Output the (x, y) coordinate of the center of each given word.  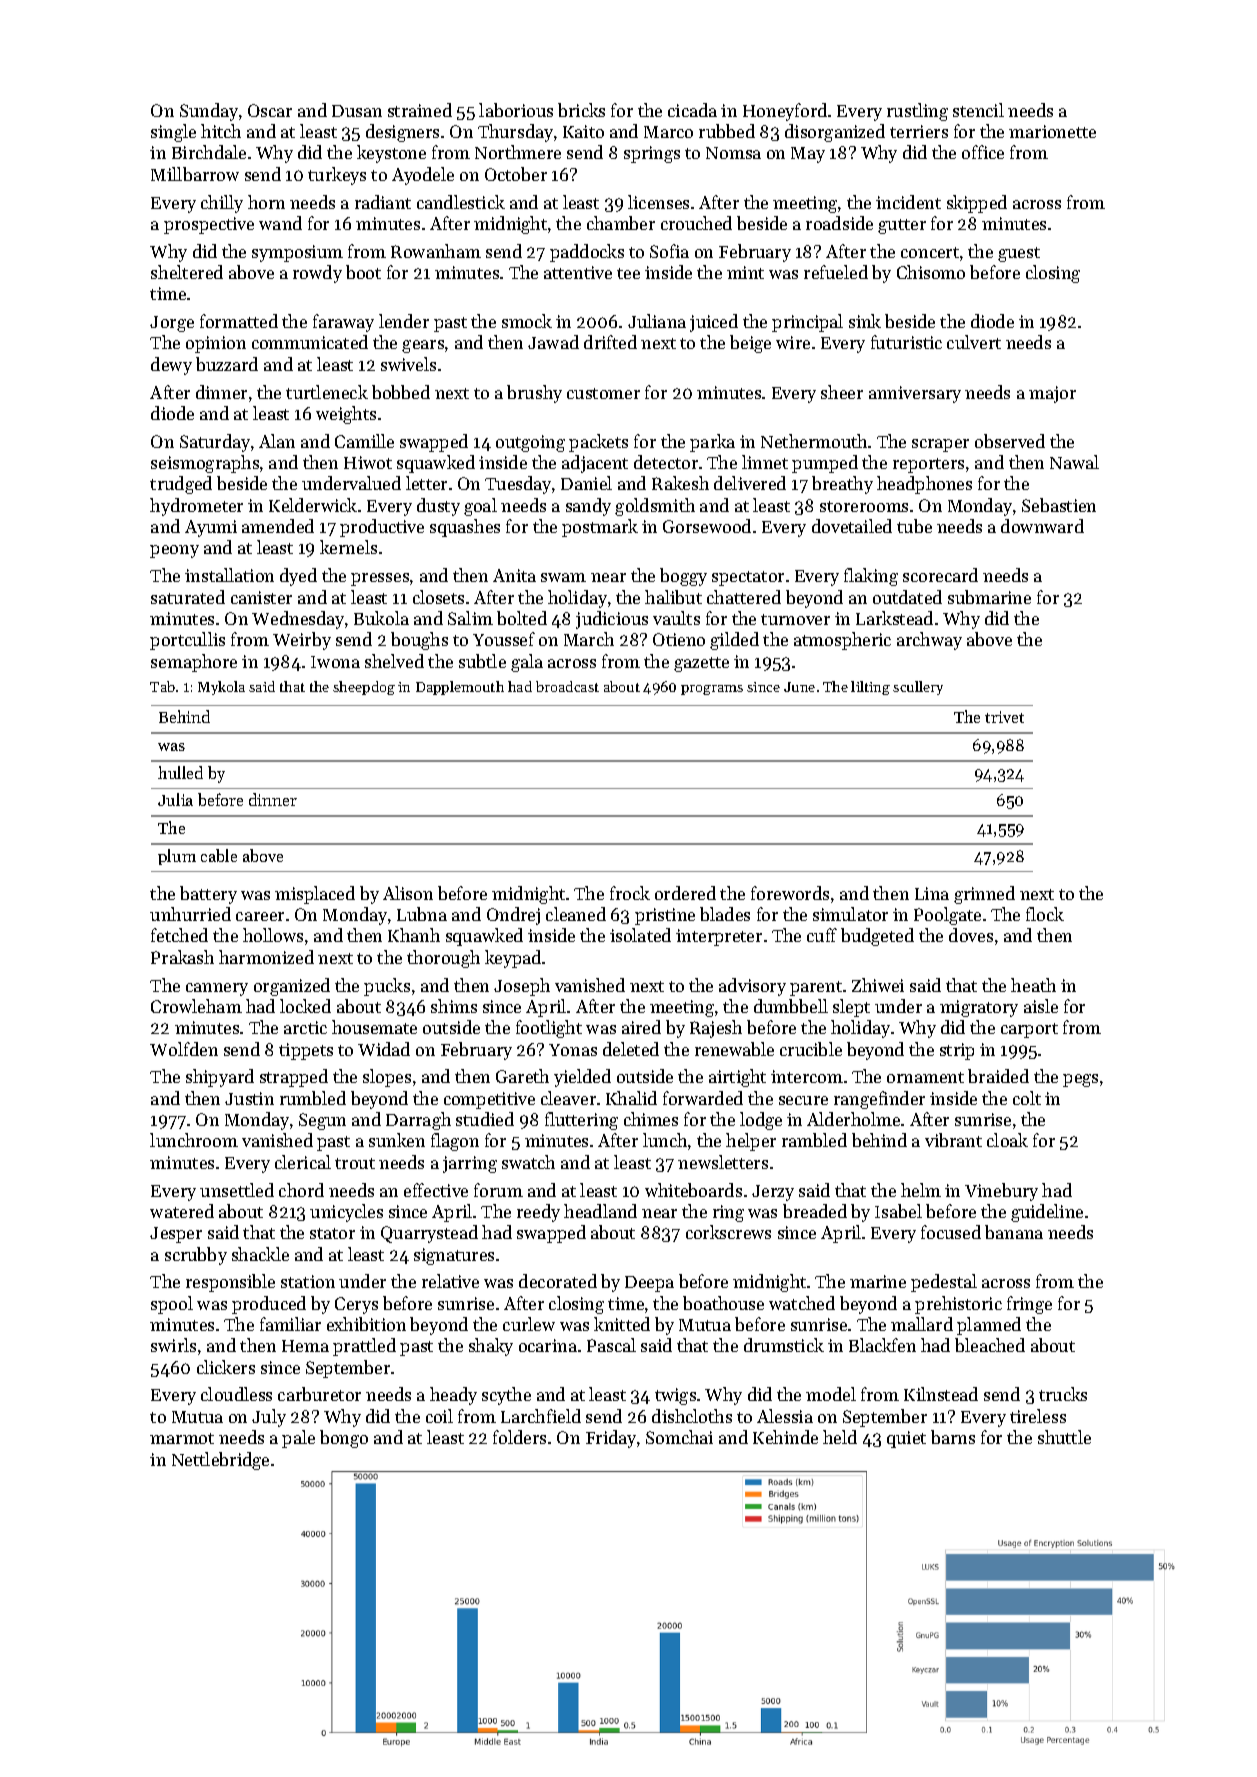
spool (172, 1305)
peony (174, 551)
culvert (974, 342)
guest (1019, 254)
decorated (558, 1281)
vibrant (953, 1140)
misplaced (315, 895)
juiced (714, 323)
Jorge (172, 324)
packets (598, 443)
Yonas (573, 1050)
